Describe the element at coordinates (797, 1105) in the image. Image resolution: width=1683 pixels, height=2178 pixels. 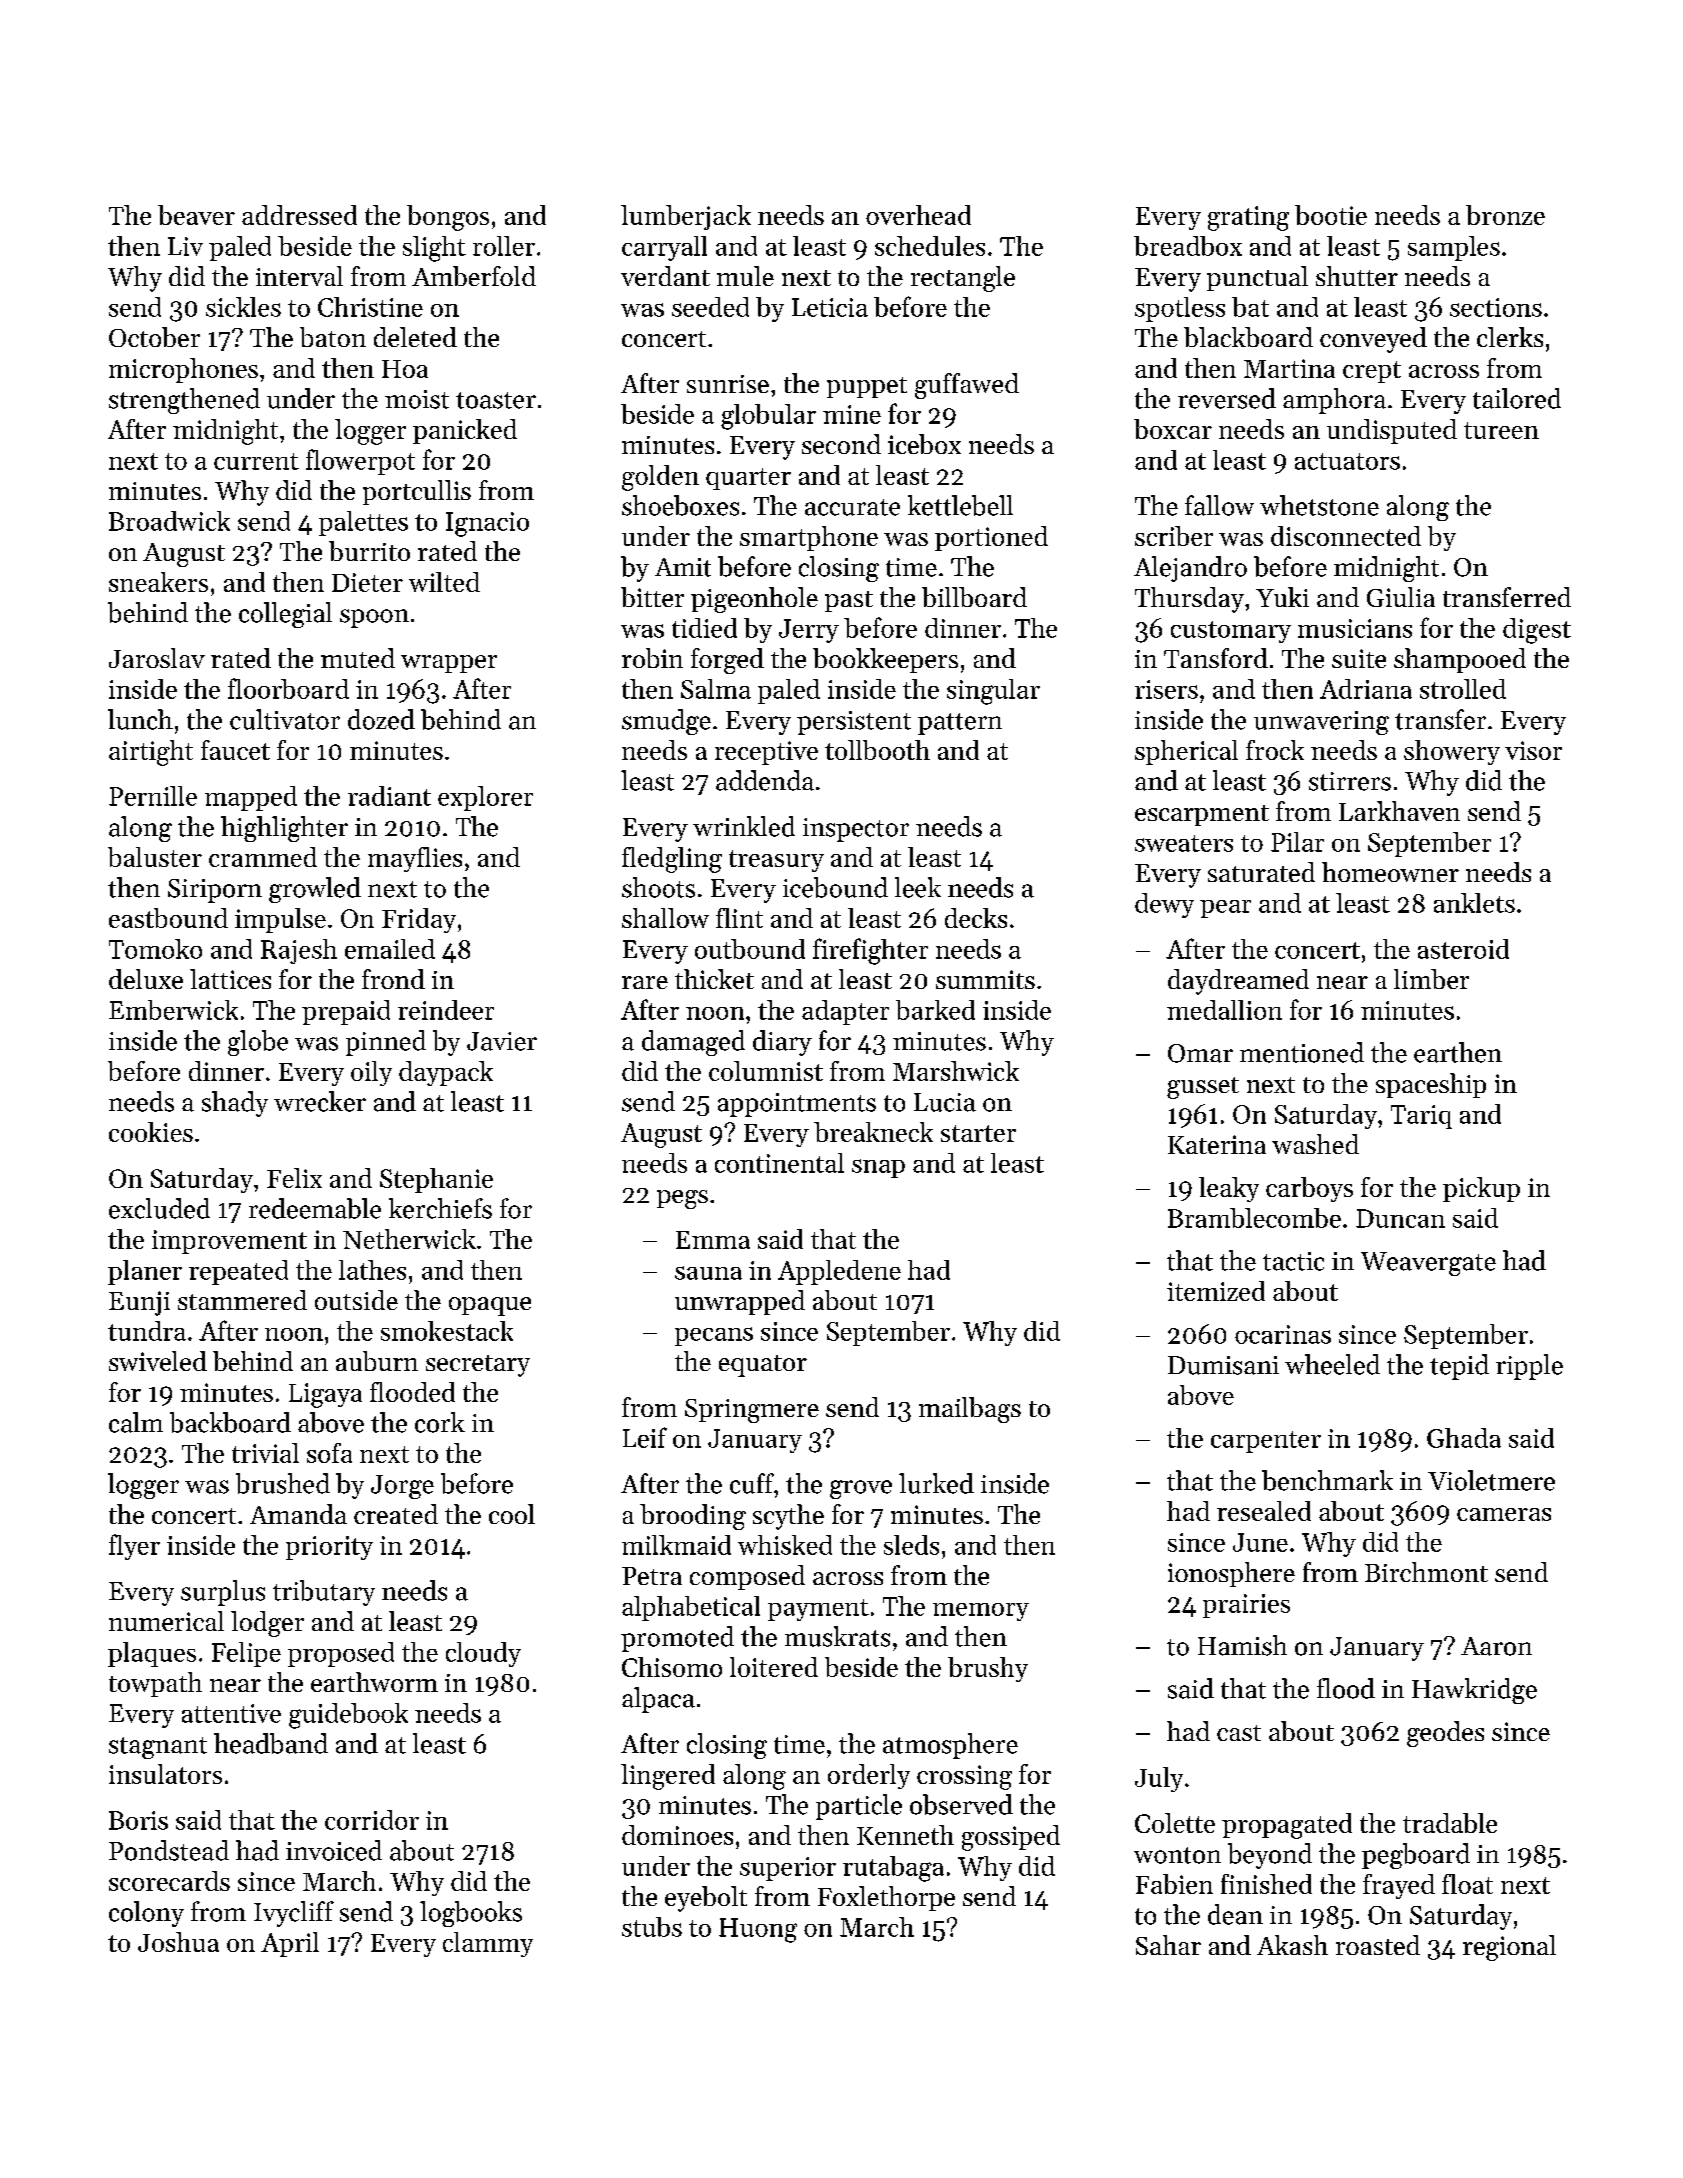
I see `appointments` at that location.
